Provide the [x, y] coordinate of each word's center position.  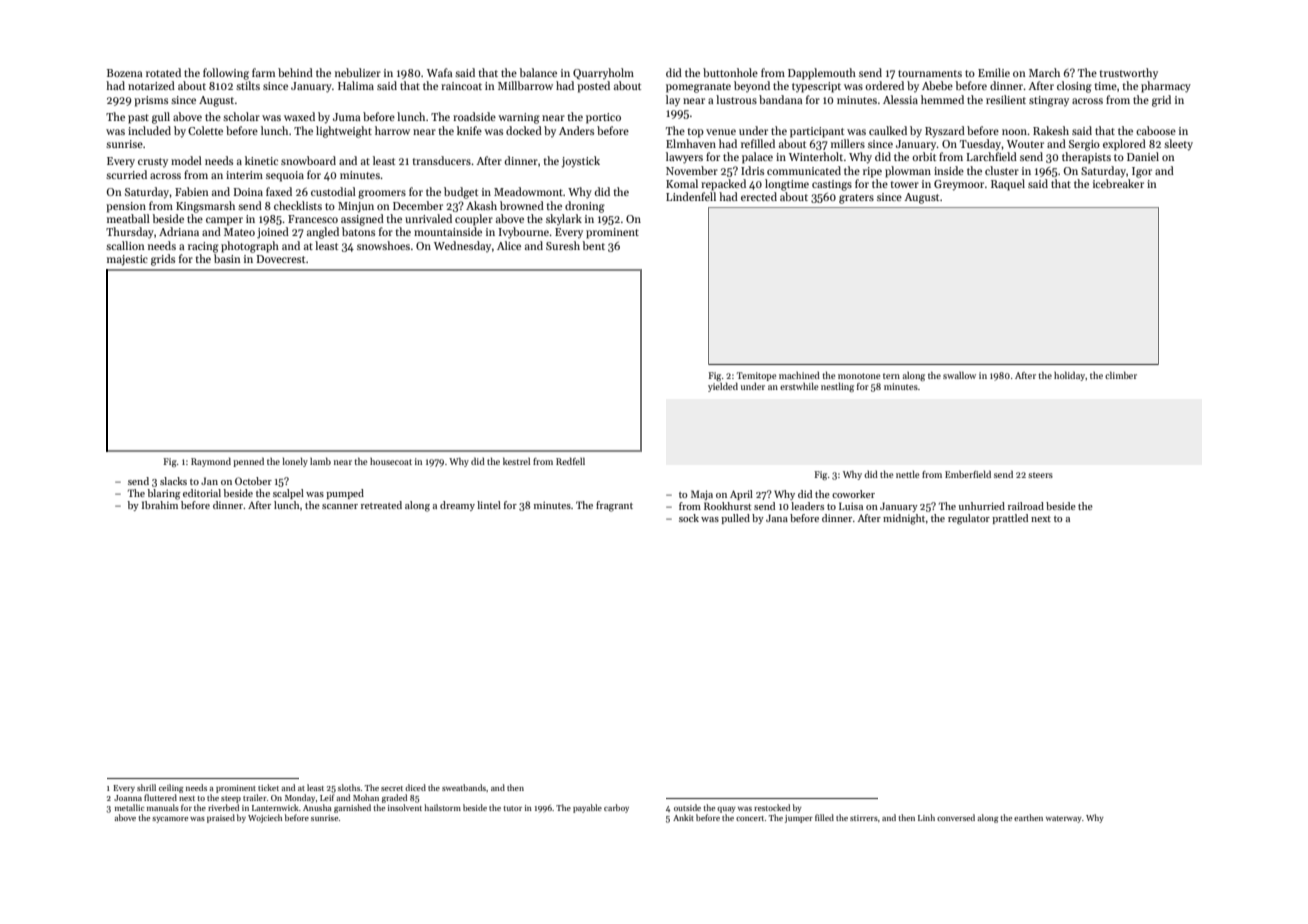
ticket [268, 787]
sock [689, 518]
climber [1121, 375]
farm [263, 72]
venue [721, 132]
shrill [146, 787]
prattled [1010, 519]
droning [585, 207]
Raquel [1008, 185]
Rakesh [1051, 130]
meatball [128, 218]
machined [799, 375]
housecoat [391, 461]
